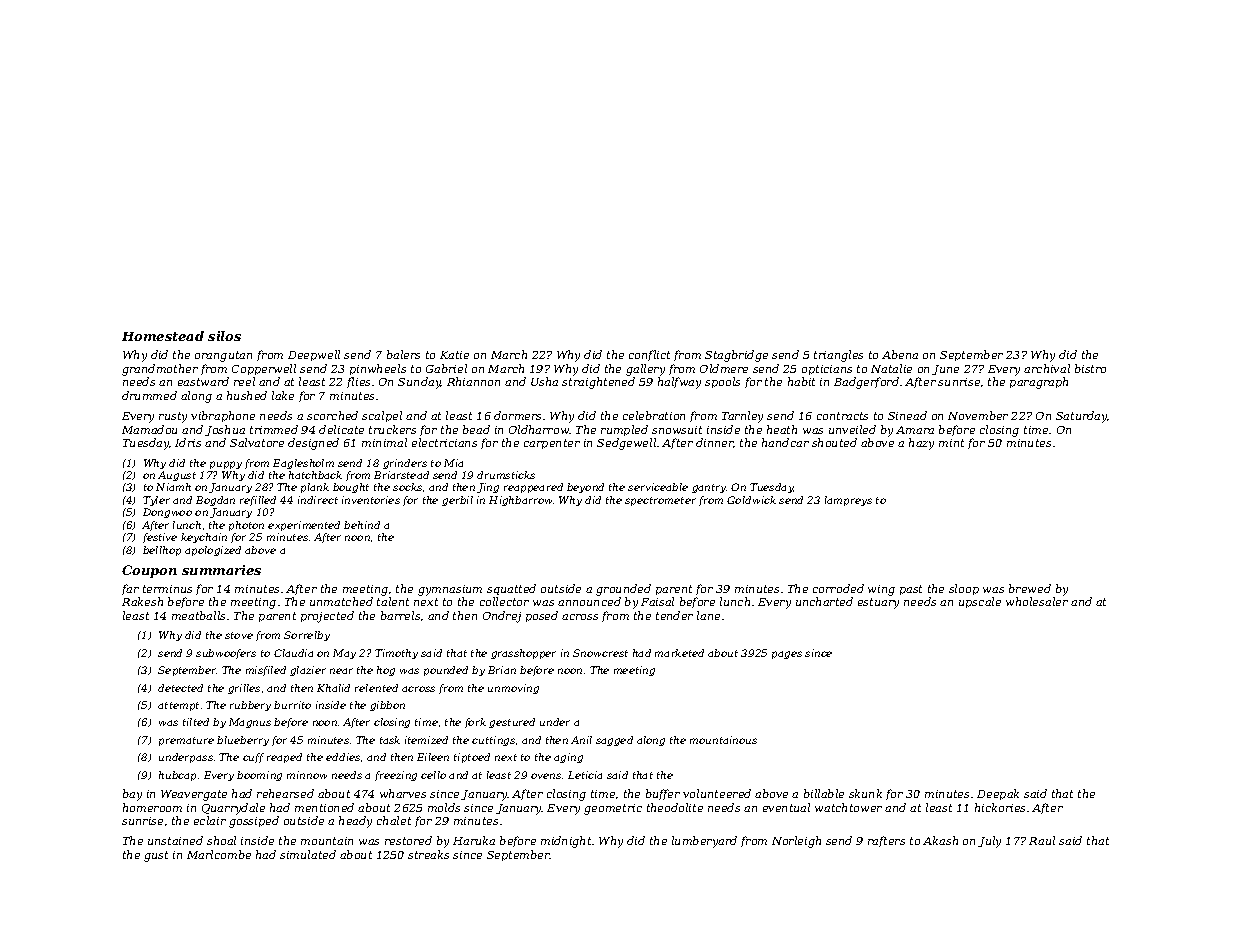 This screenshot has width=1233, height=952. What do you see at coordinates (327, 617) in the screenshot?
I see `projected` at bounding box center [327, 617].
